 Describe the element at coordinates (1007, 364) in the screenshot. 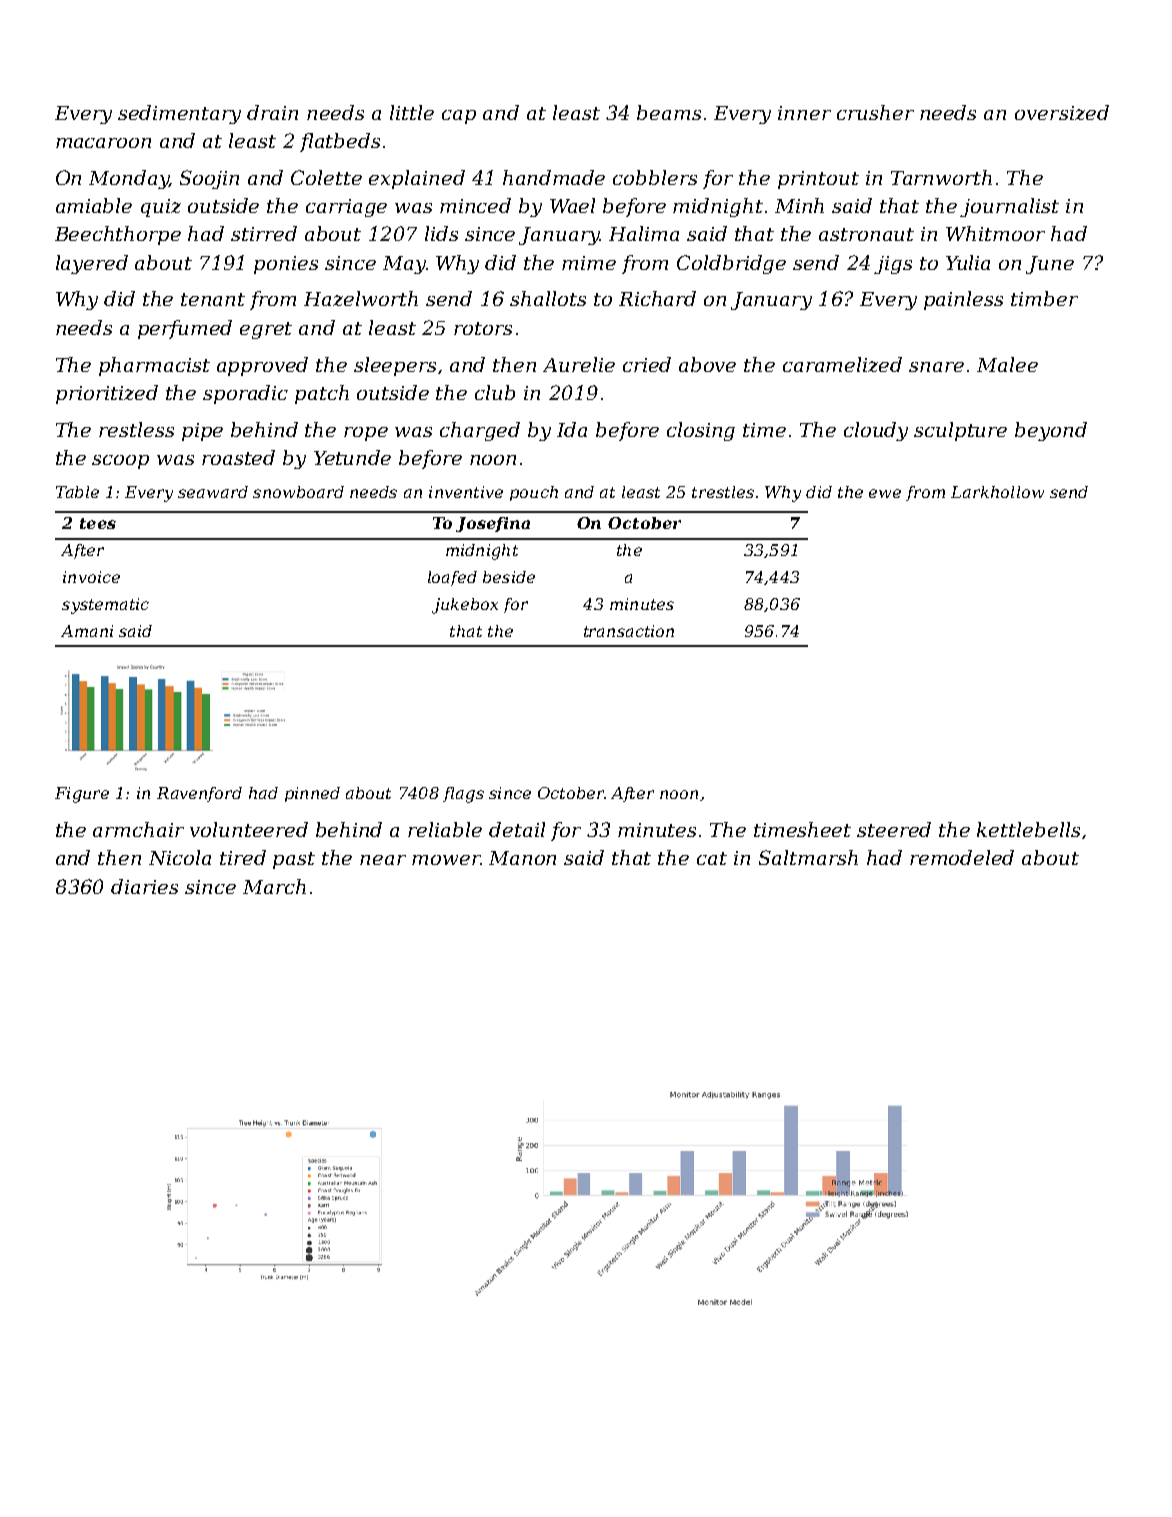

I see `Malee` at that location.
